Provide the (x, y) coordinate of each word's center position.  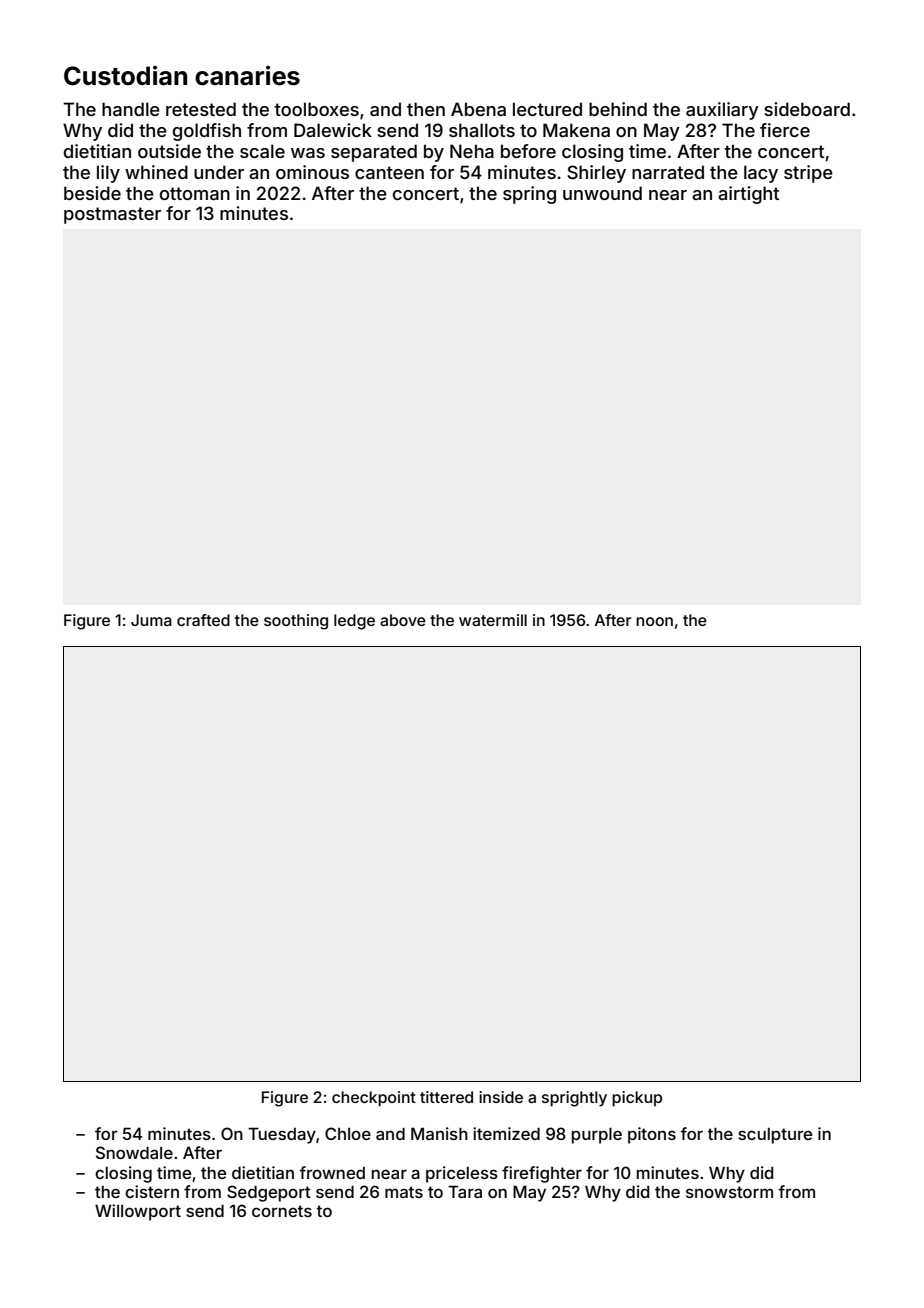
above (403, 620)
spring (529, 195)
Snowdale (134, 1152)
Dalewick (333, 130)
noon (654, 621)
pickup (637, 1099)
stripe (808, 174)
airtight (748, 195)
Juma (151, 620)
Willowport (138, 1212)
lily (108, 174)
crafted (203, 620)
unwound (602, 193)
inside (501, 1097)
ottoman (195, 193)
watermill (493, 620)
